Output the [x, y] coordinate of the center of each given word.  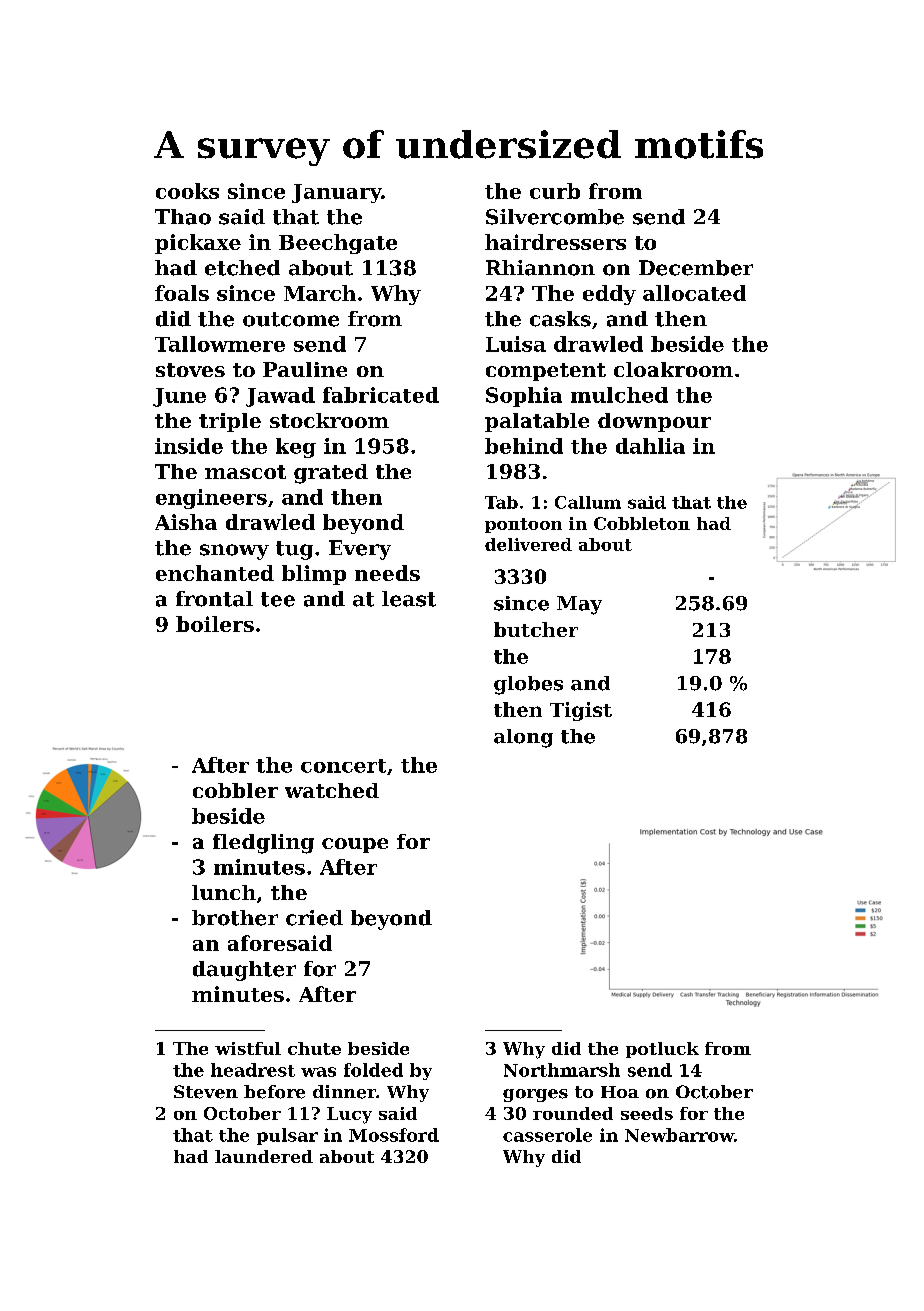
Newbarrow [679, 1135]
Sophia [524, 397]
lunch [224, 892]
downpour [654, 422]
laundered [264, 1156]
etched [242, 268]
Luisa [516, 344]
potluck [662, 1050]
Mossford [394, 1135]
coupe [355, 845]
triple [230, 422]
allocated [694, 293]
